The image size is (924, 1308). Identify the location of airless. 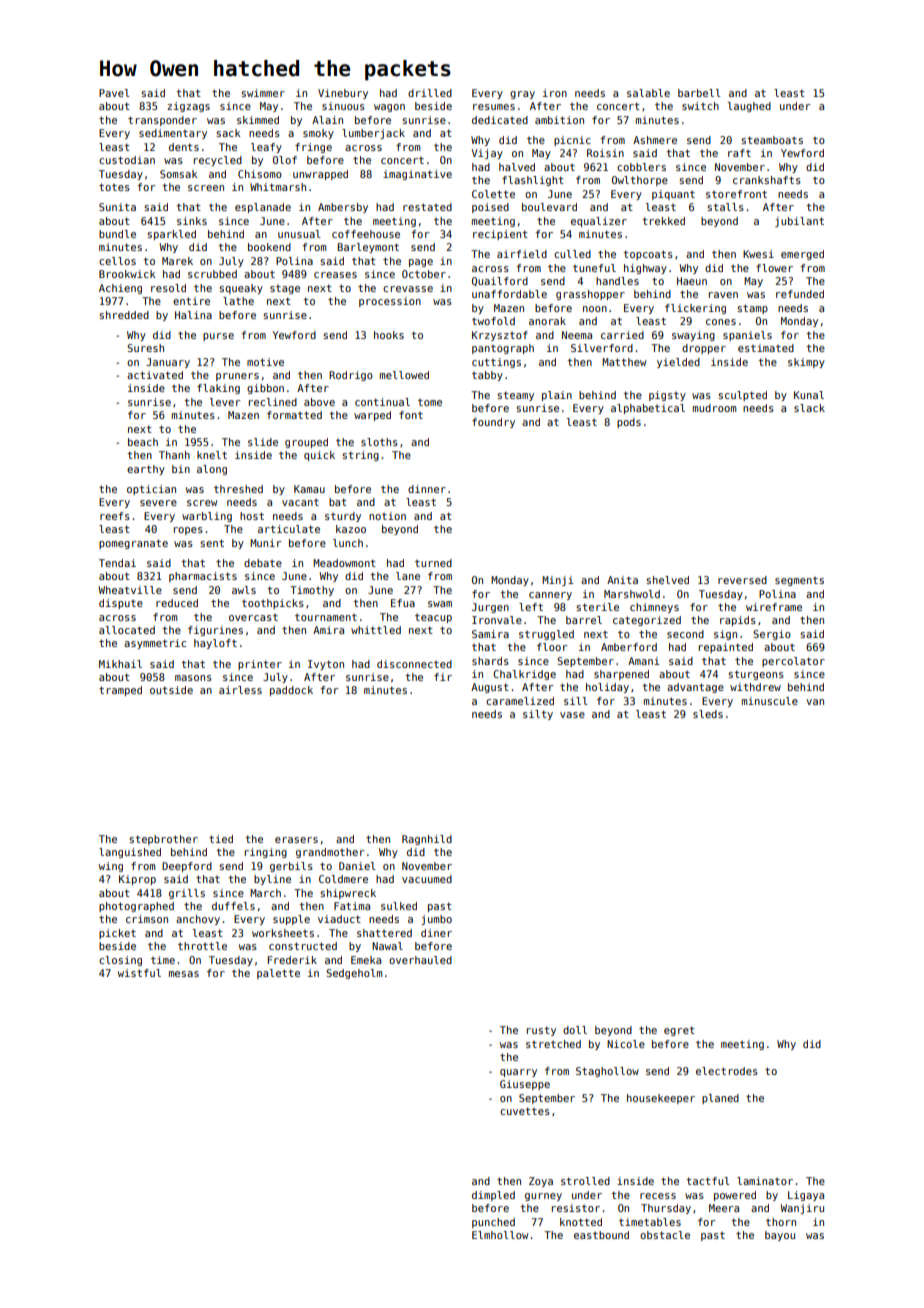
(240, 690).
